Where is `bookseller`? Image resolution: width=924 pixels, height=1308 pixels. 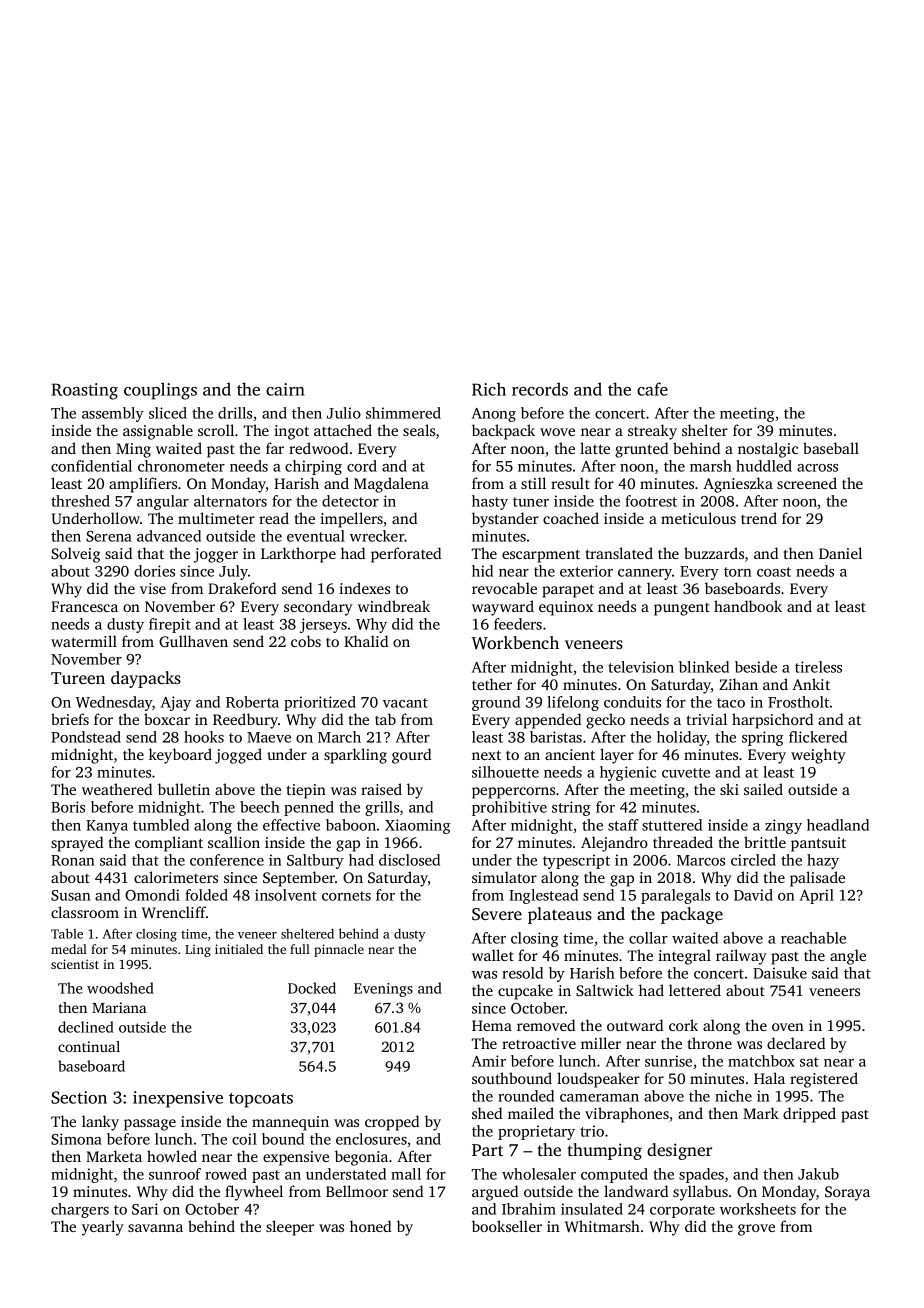 bookseller is located at coordinates (507, 1226).
